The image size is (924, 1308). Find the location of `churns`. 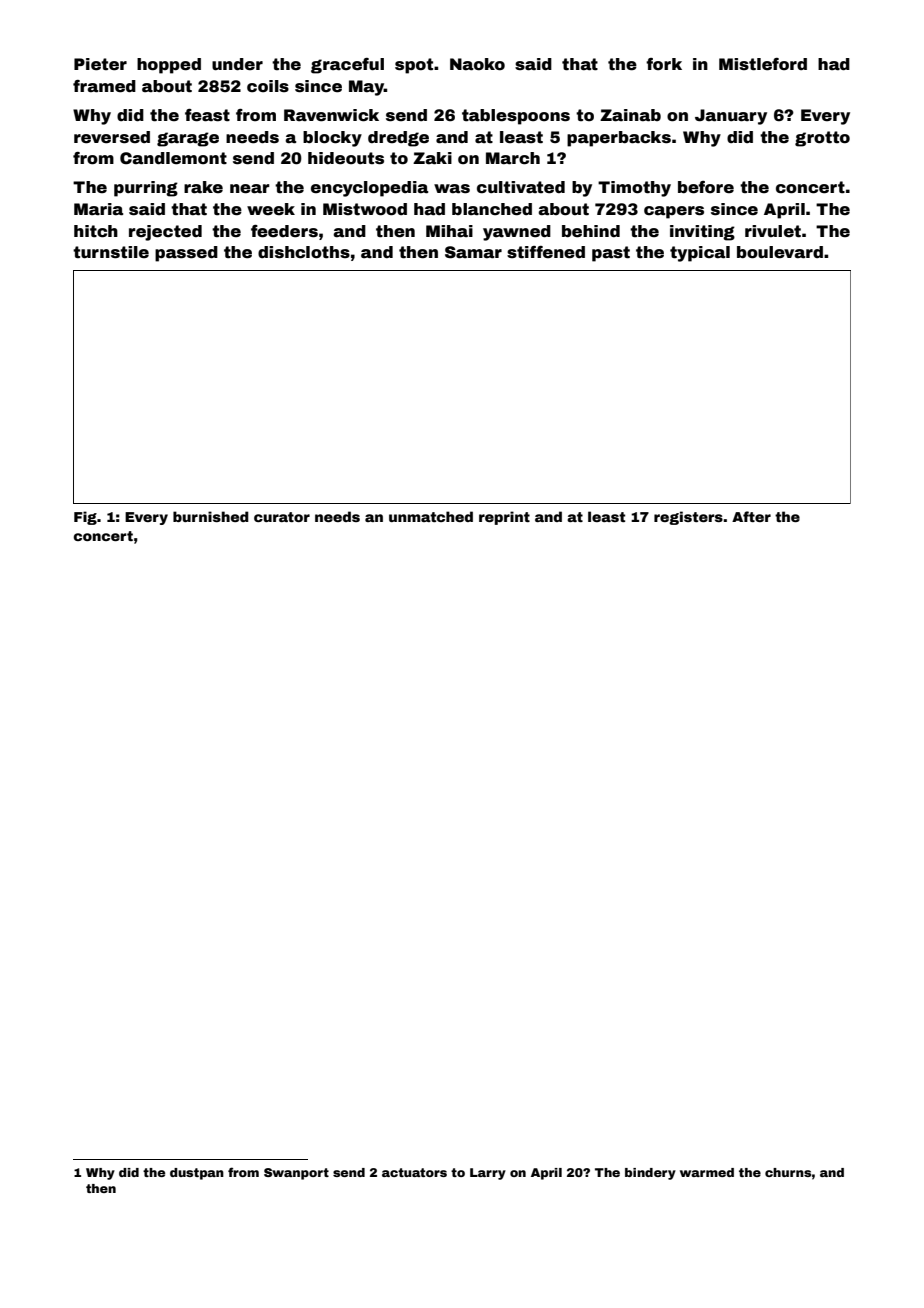

churns is located at coordinates (788, 1172).
